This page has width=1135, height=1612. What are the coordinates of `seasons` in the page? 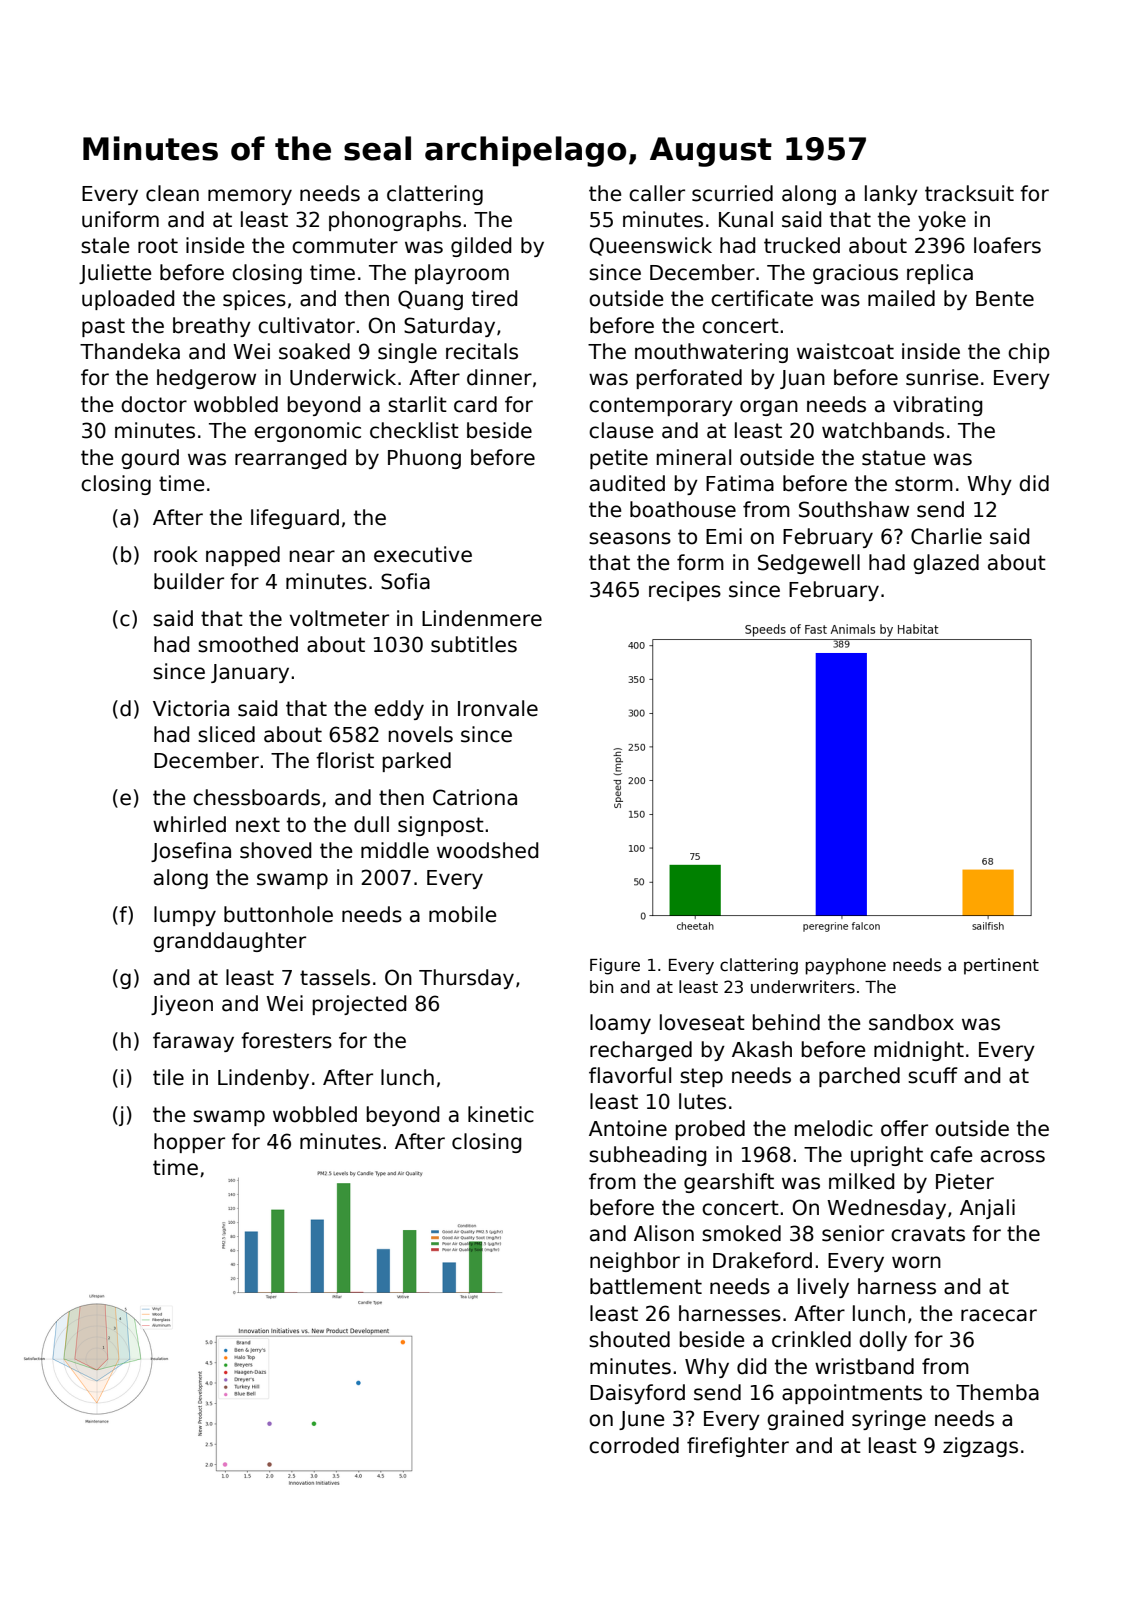 It's located at (630, 538).
